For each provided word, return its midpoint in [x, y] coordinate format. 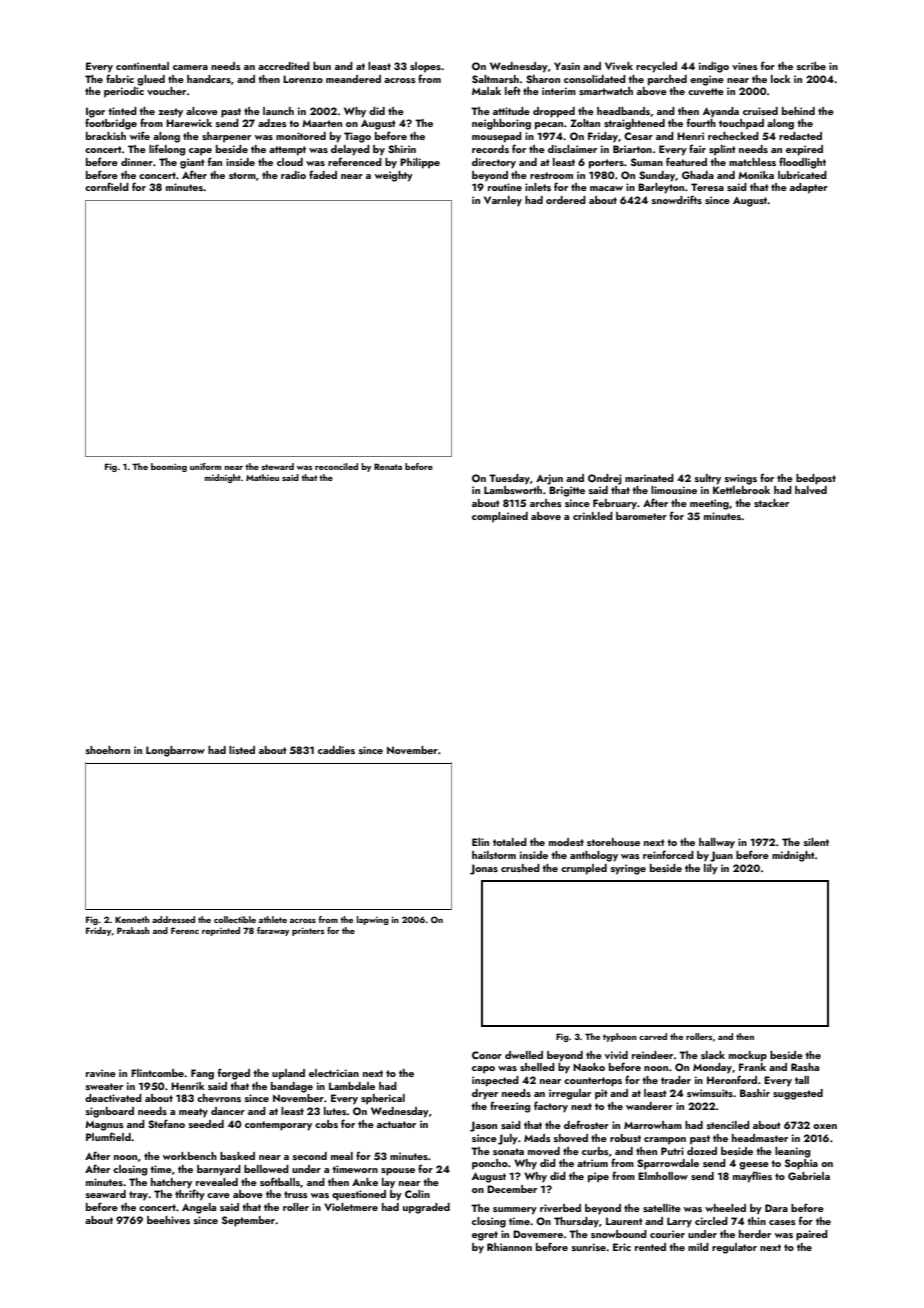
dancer [228, 1111]
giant [192, 163]
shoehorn [108, 750]
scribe [811, 66]
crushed [520, 868]
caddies [336, 750]
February [615, 504]
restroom [551, 175]
